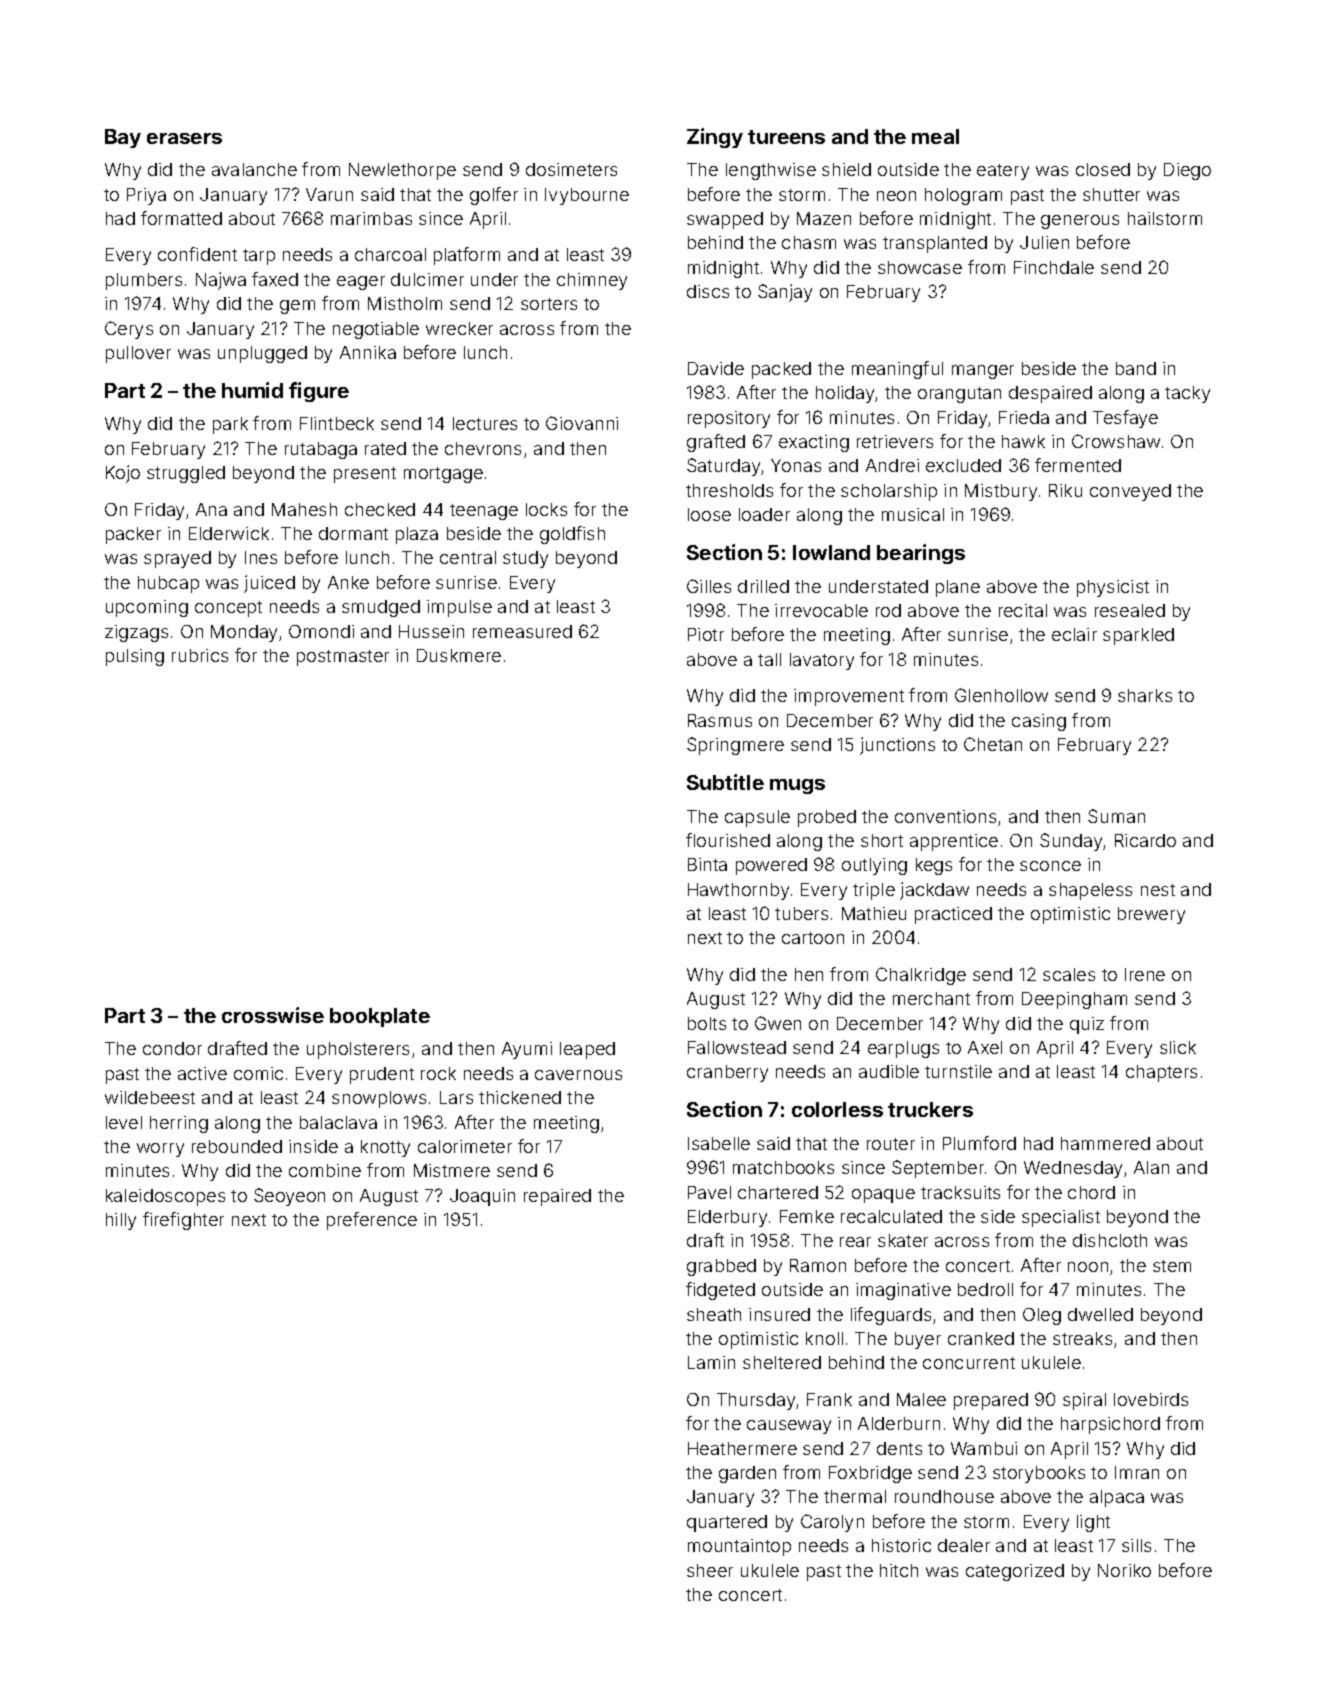 The image size is (1319, 1708). What do you see at coordinates (200, 655) in the document?
I see `rubrics` at bounding box center [200, 655].
